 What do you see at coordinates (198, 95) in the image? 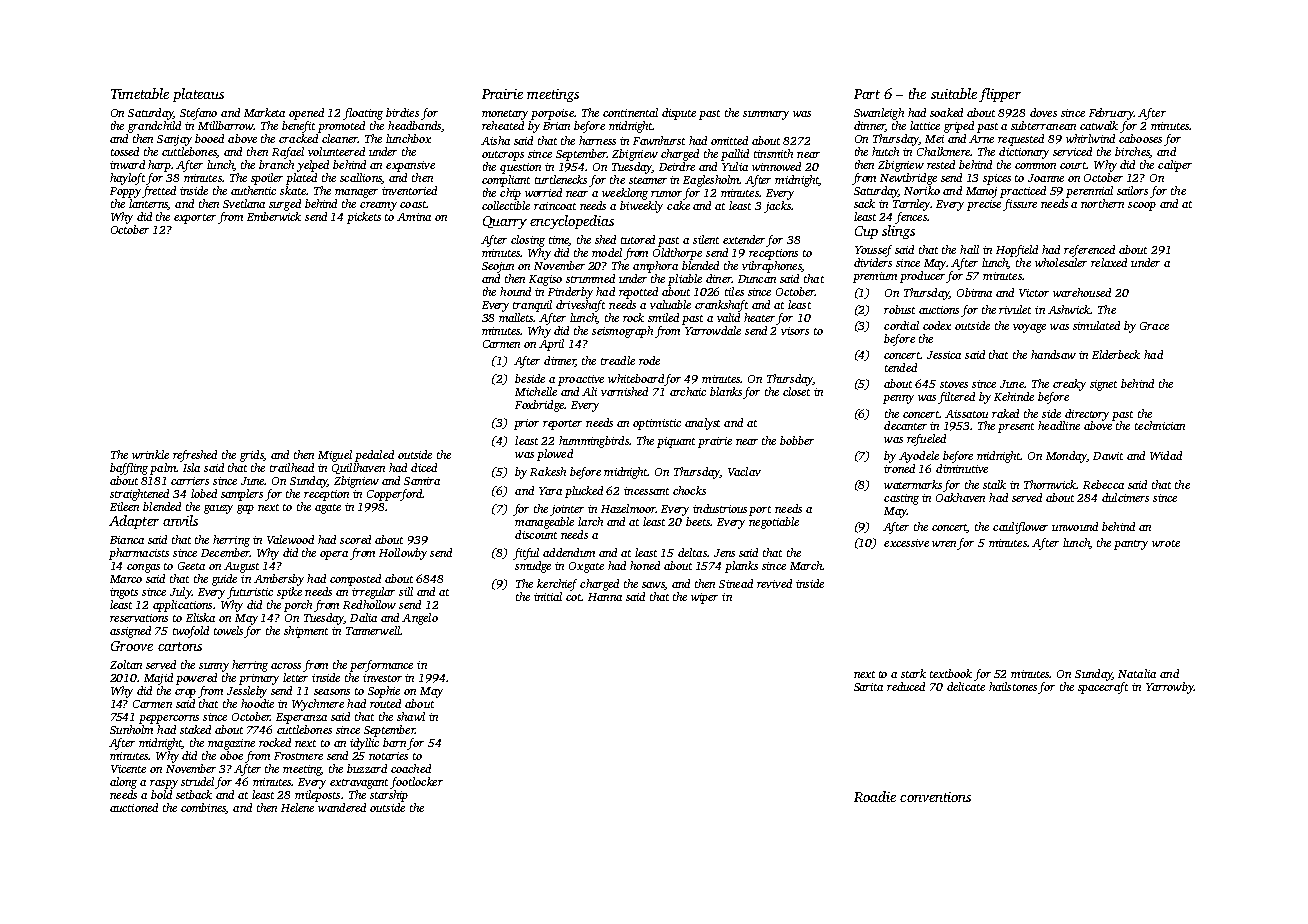
I see `plateaus` at bounding box center [198, 95].
